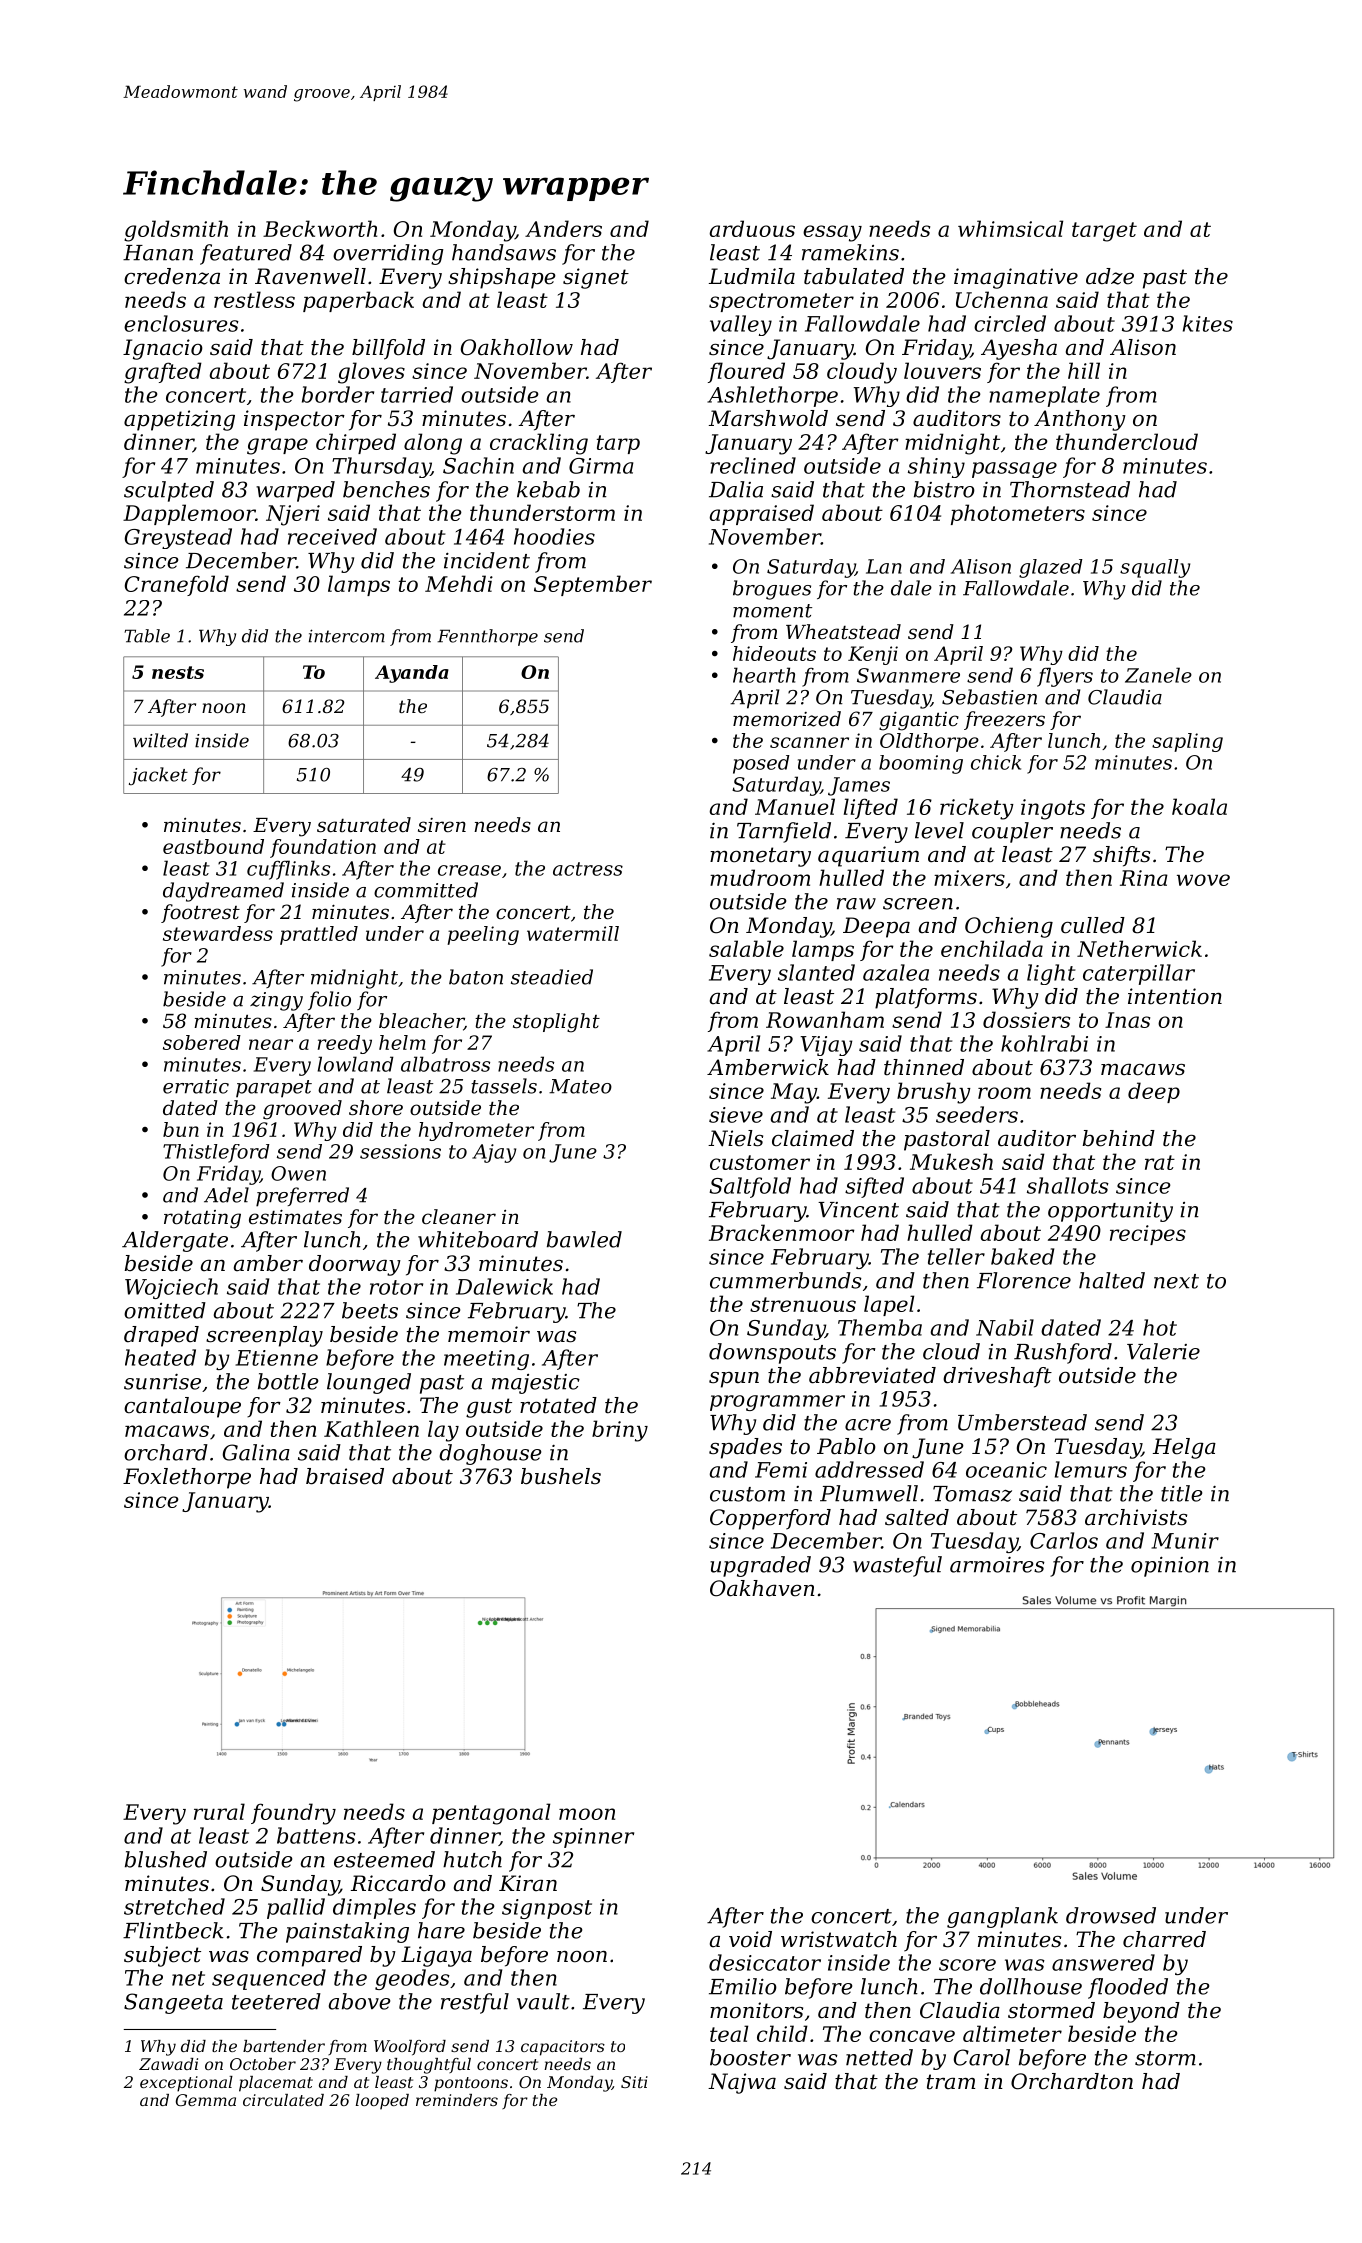  Describe the element at coordinates (176, 231) in the document. I see `goldsmith` at that location.
